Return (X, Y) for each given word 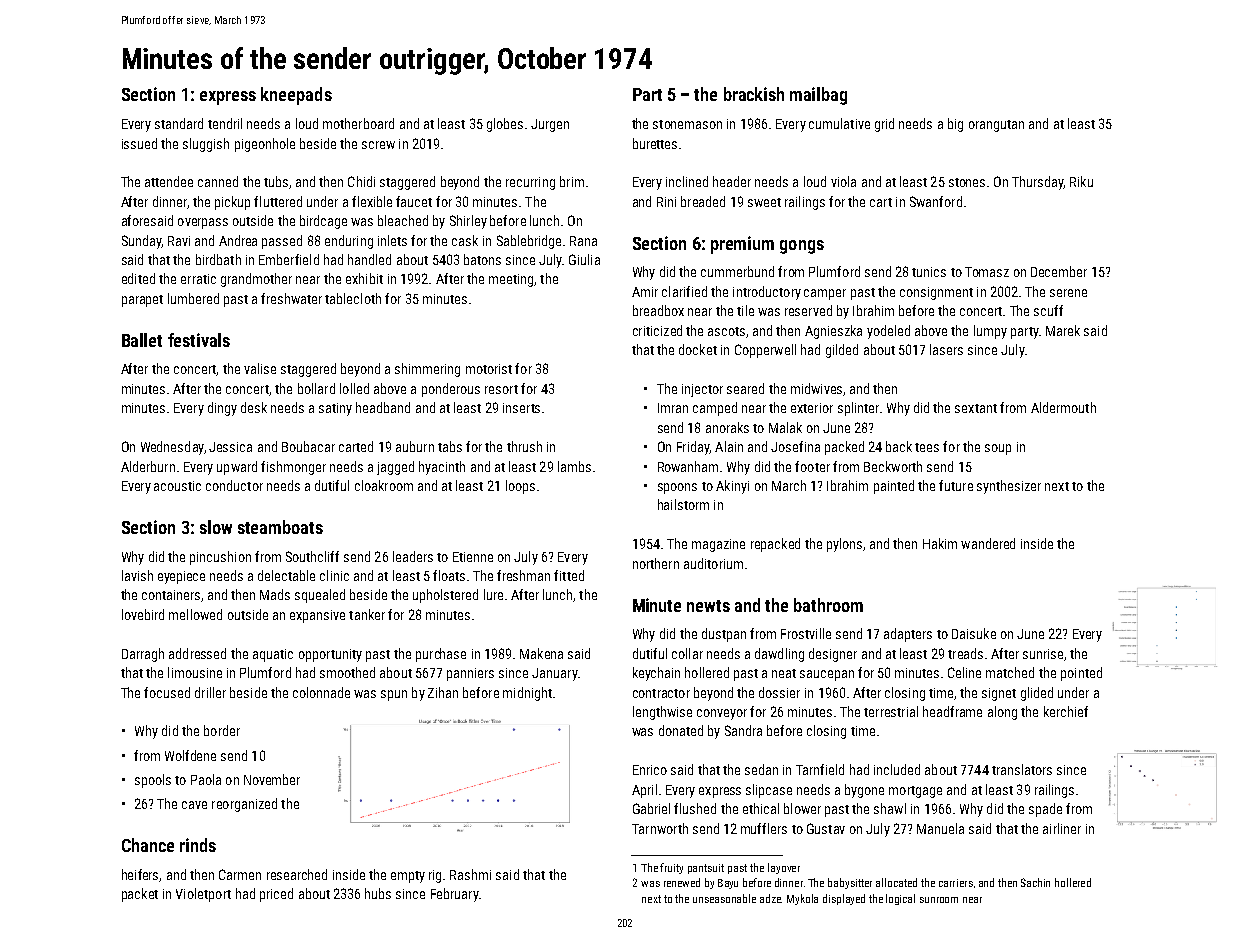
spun (394, 695)
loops (520, 487)
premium (742, 245)
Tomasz (987, 272)
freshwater (291, 298)
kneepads (296, 96)
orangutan (996, 126)
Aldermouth (1063, 407)
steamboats (280, 527)
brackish (754, 94)
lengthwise (662, 713)
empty (408, 877)
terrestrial (891, 711)
